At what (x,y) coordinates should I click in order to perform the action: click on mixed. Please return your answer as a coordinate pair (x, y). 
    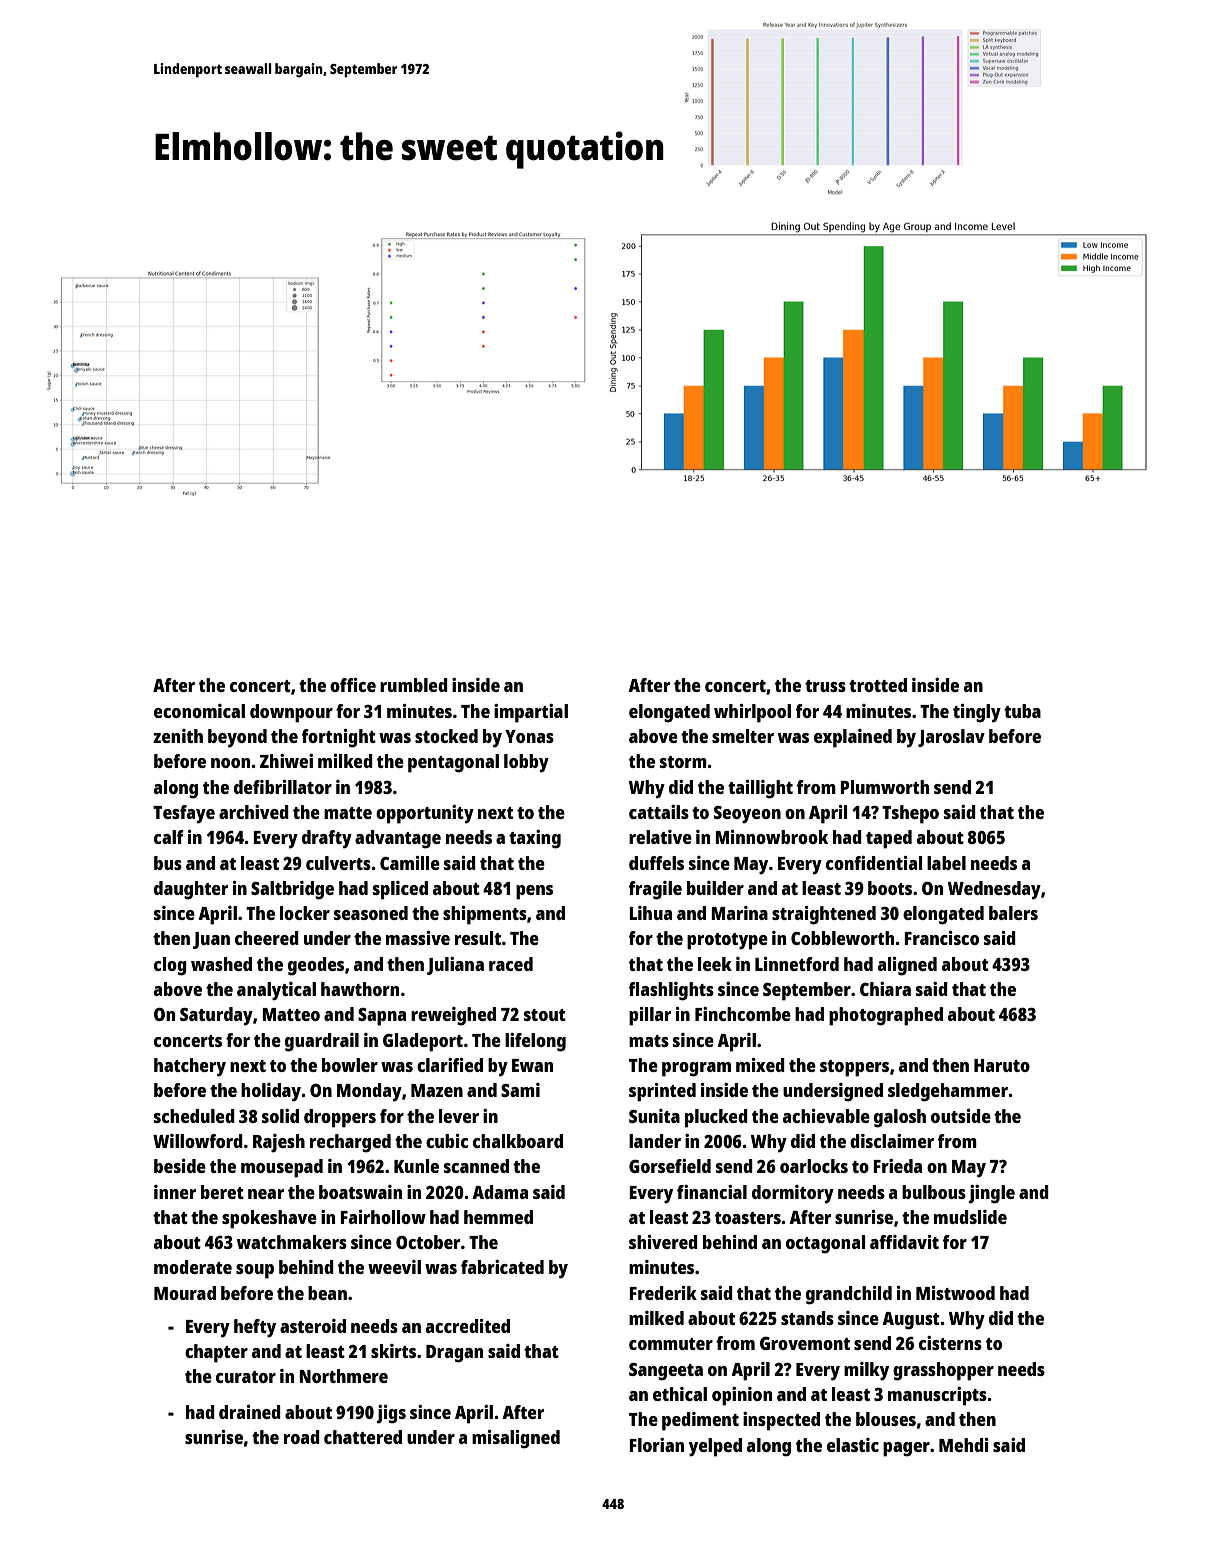
    Looking at the image, I should click on (760, 1065).
